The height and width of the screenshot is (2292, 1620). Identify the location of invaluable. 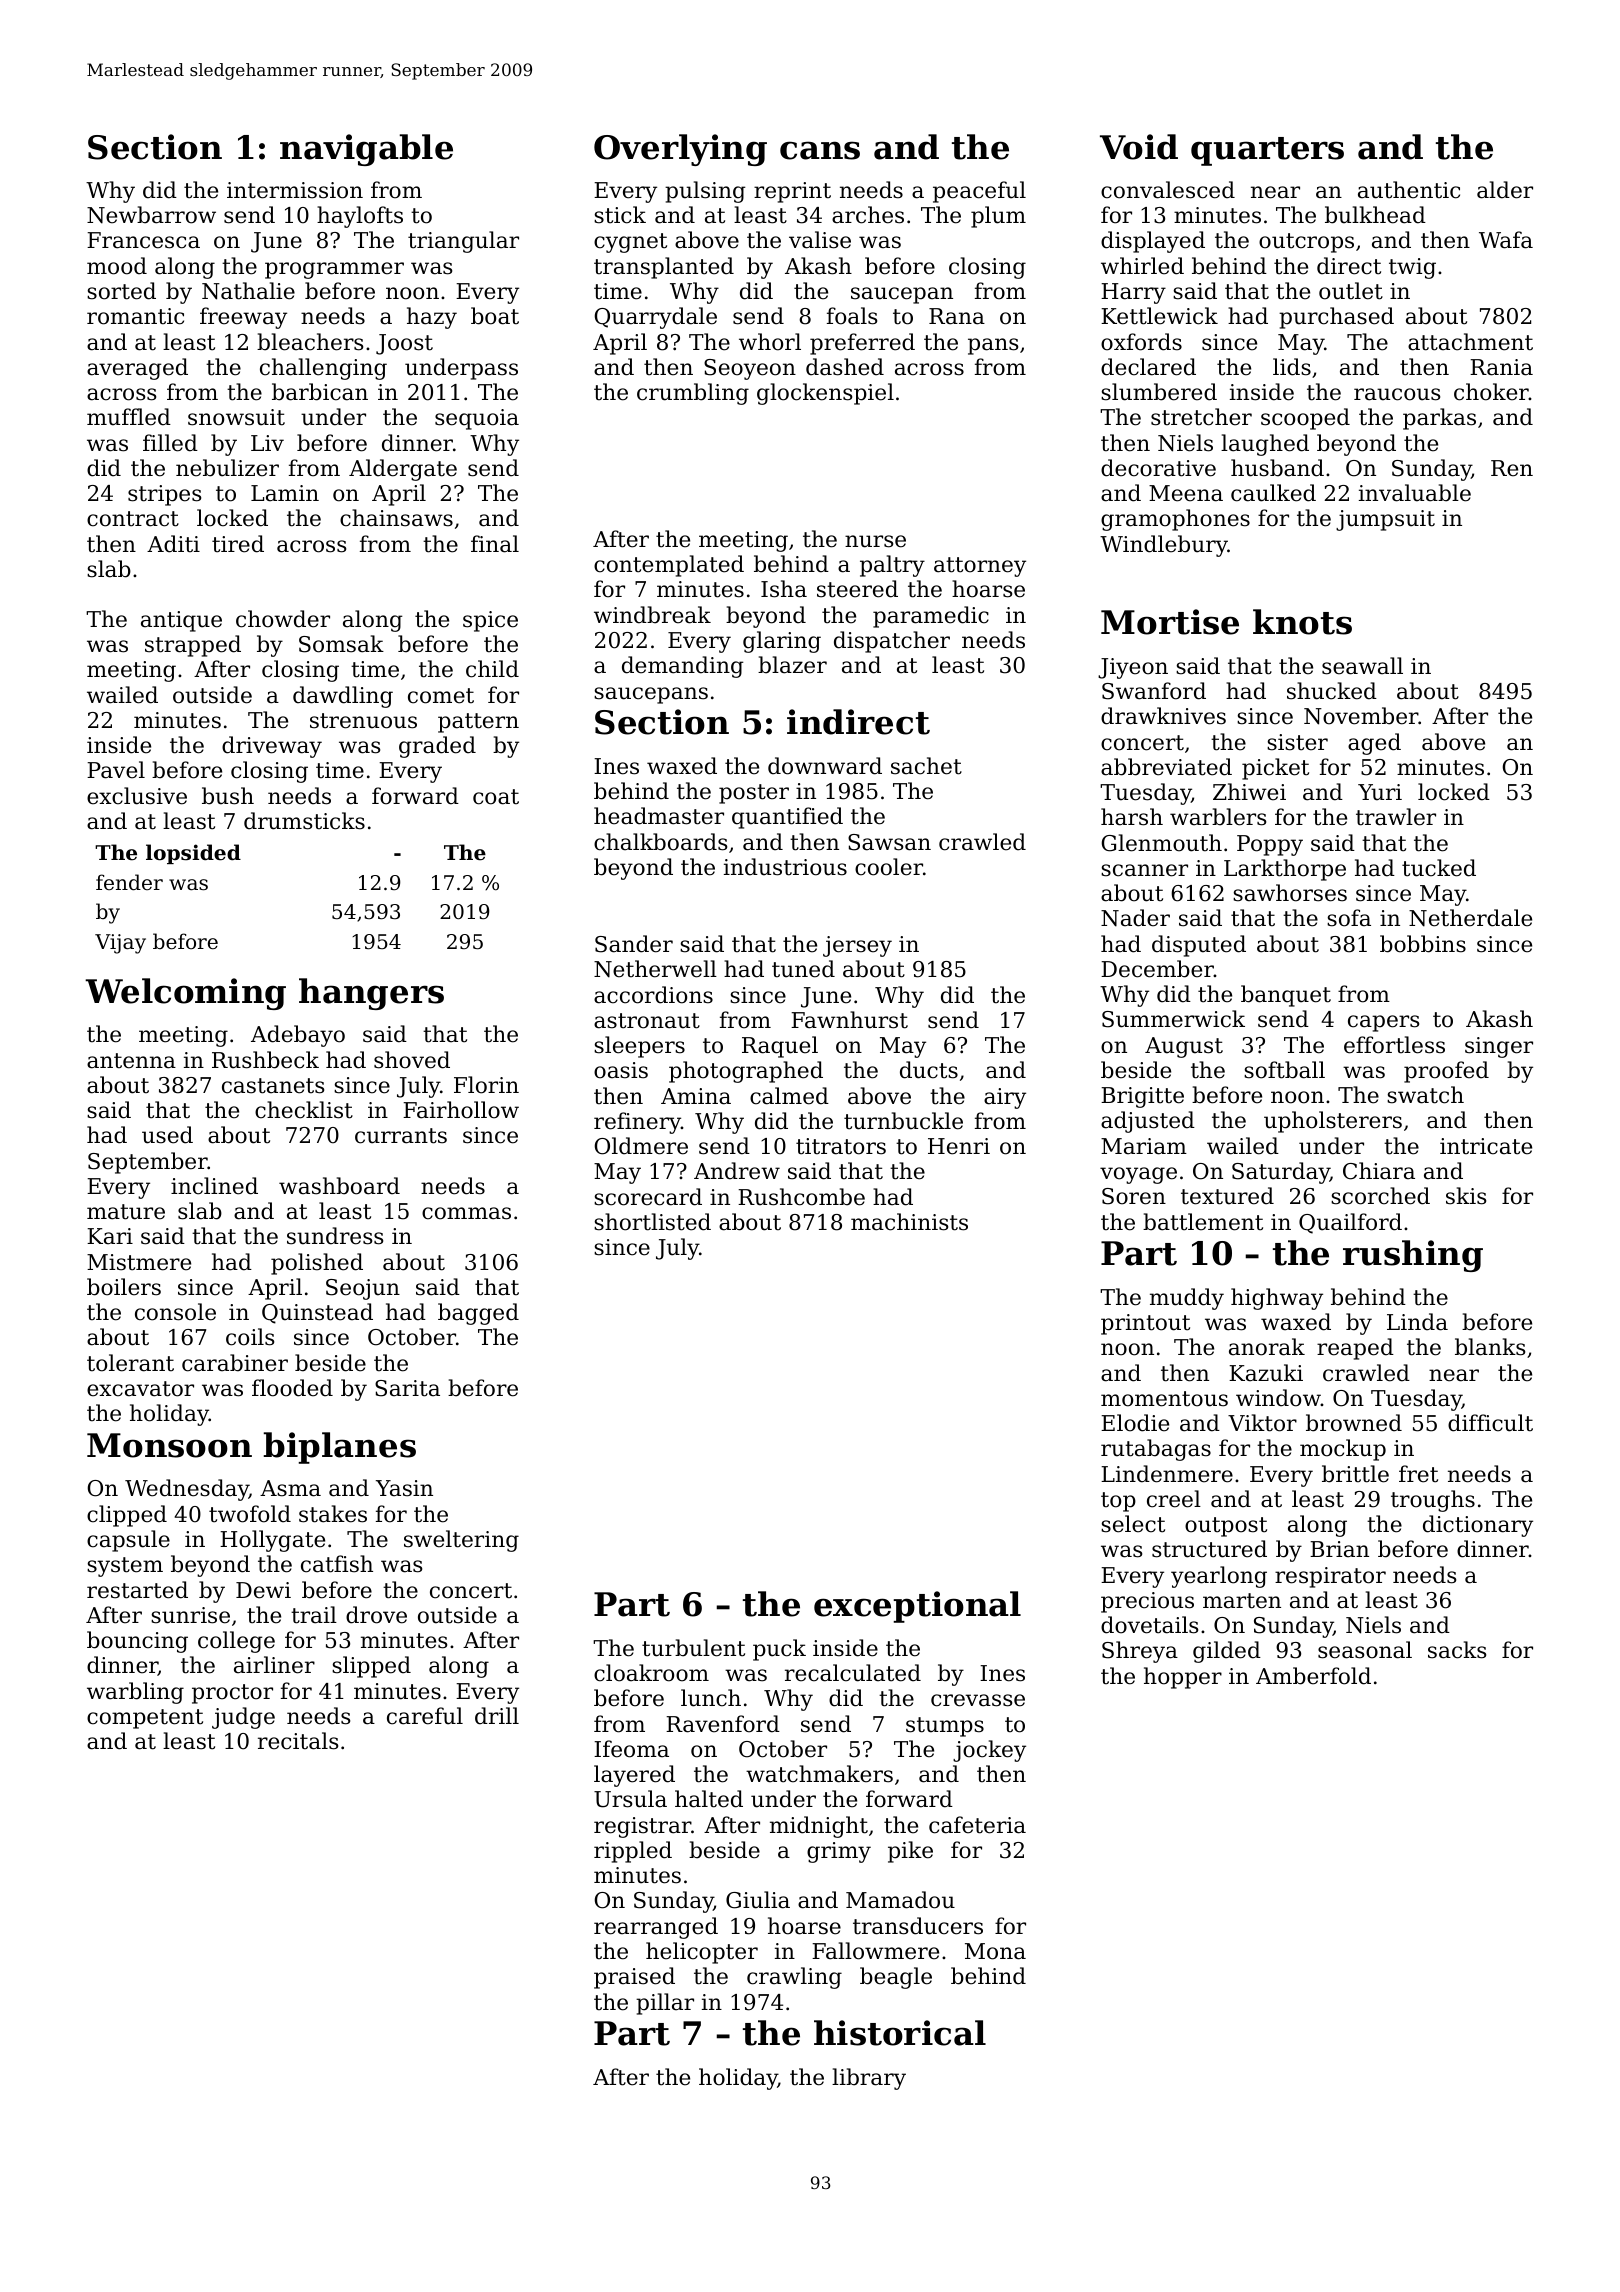
(1415, 493).
